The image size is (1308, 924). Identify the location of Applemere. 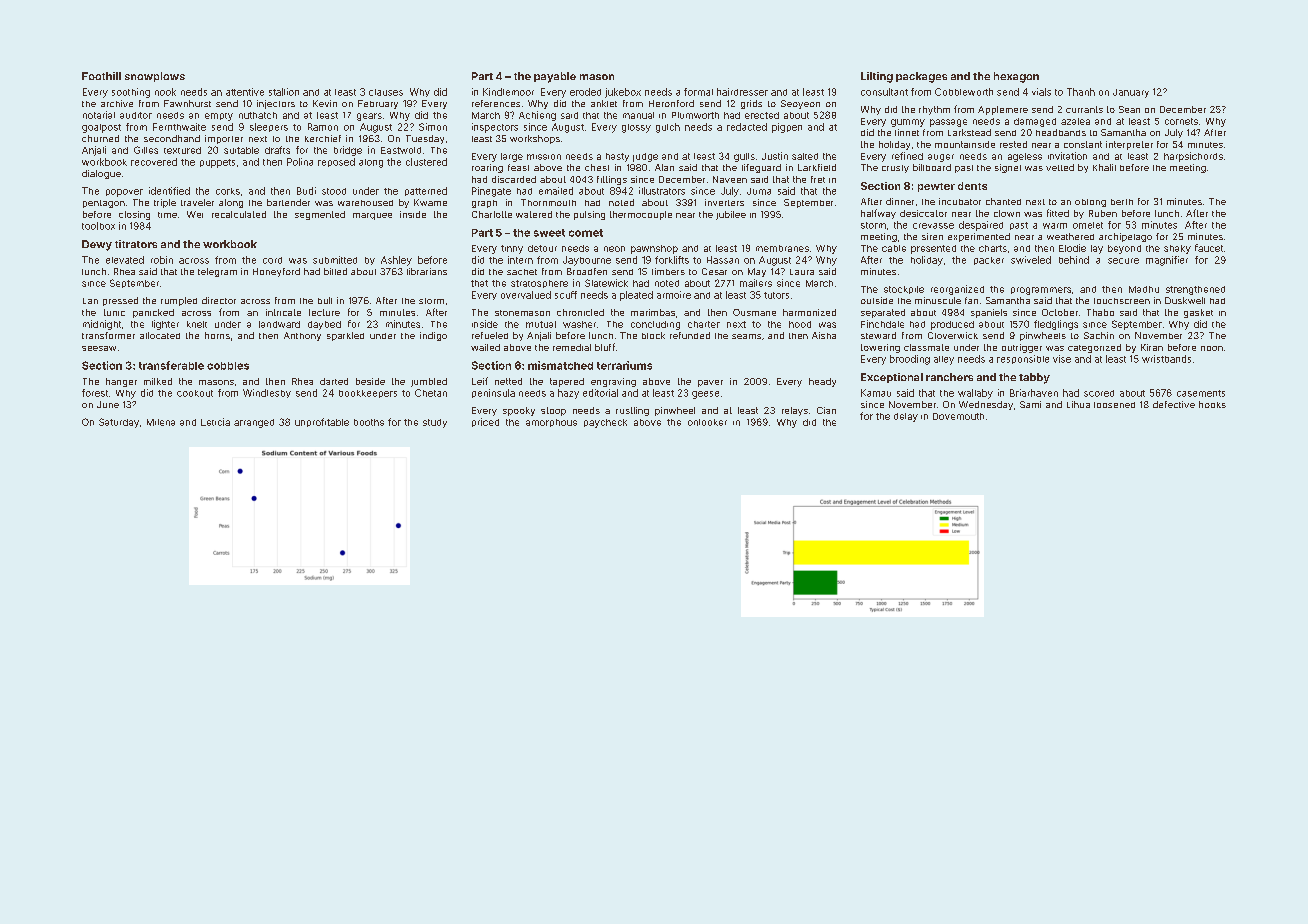
(1003, 110).
